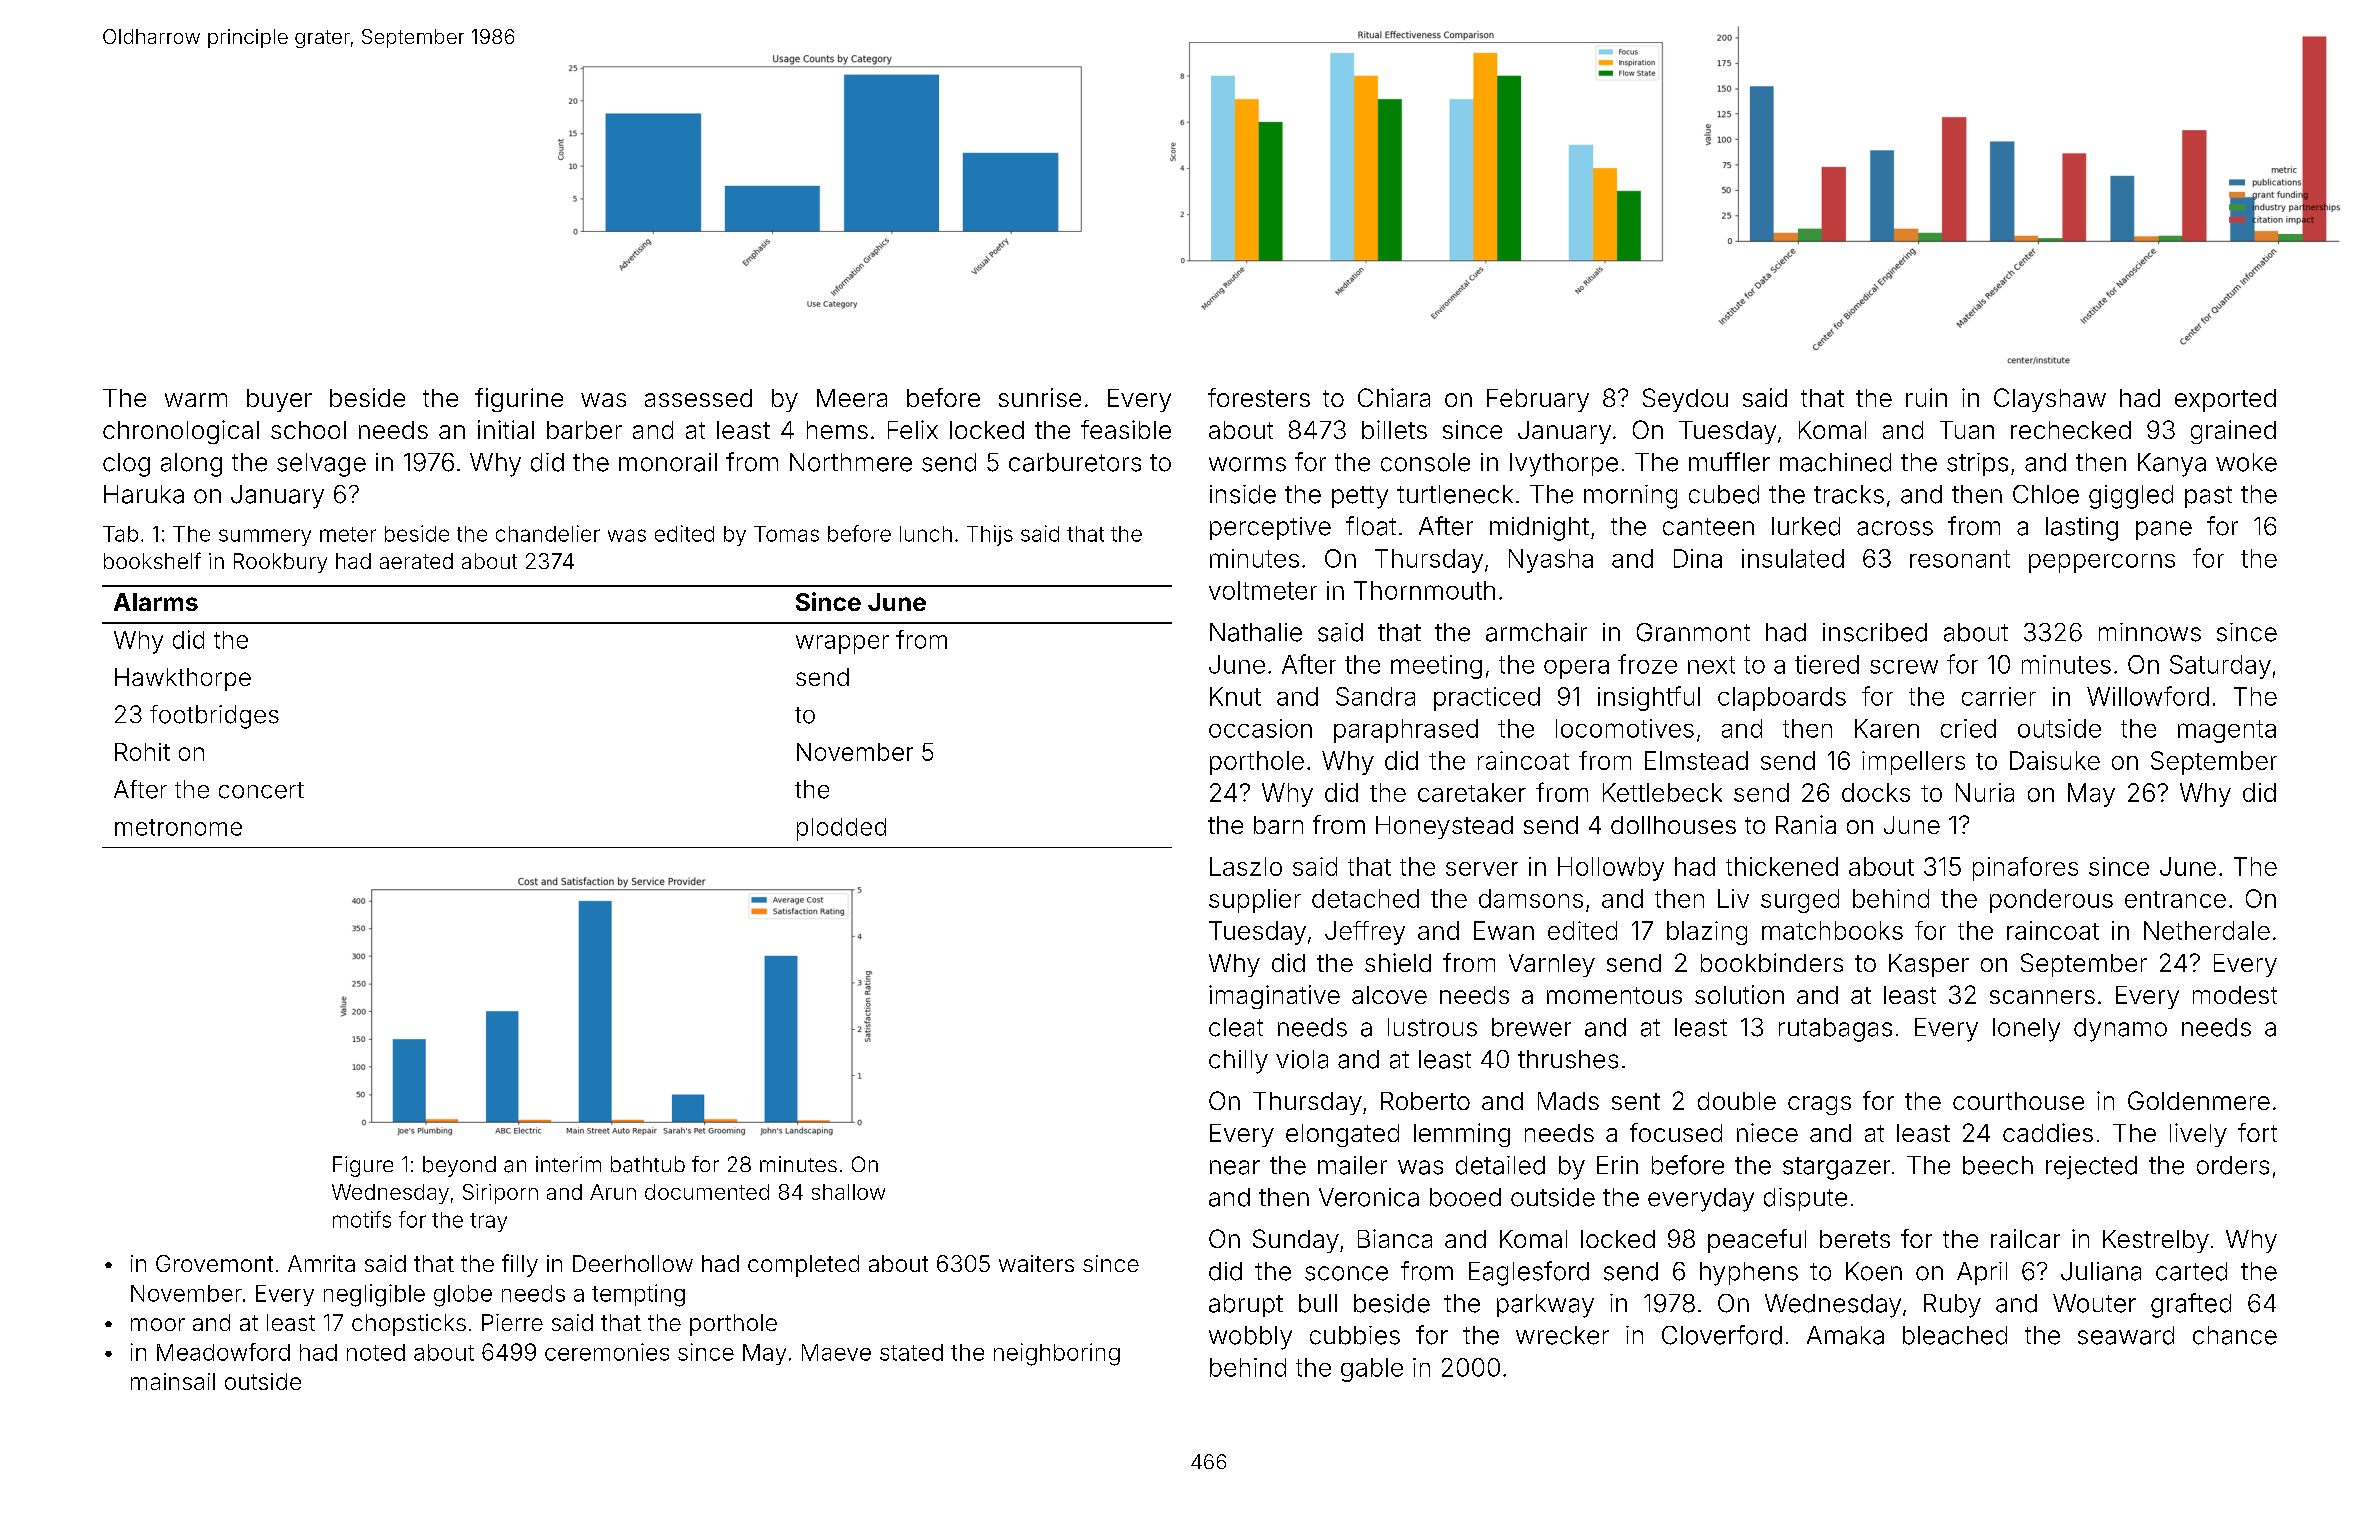  What do you see at coordinates (1649, 698) in the document?
I see `insightful` at bounding box center [1649, 698].
